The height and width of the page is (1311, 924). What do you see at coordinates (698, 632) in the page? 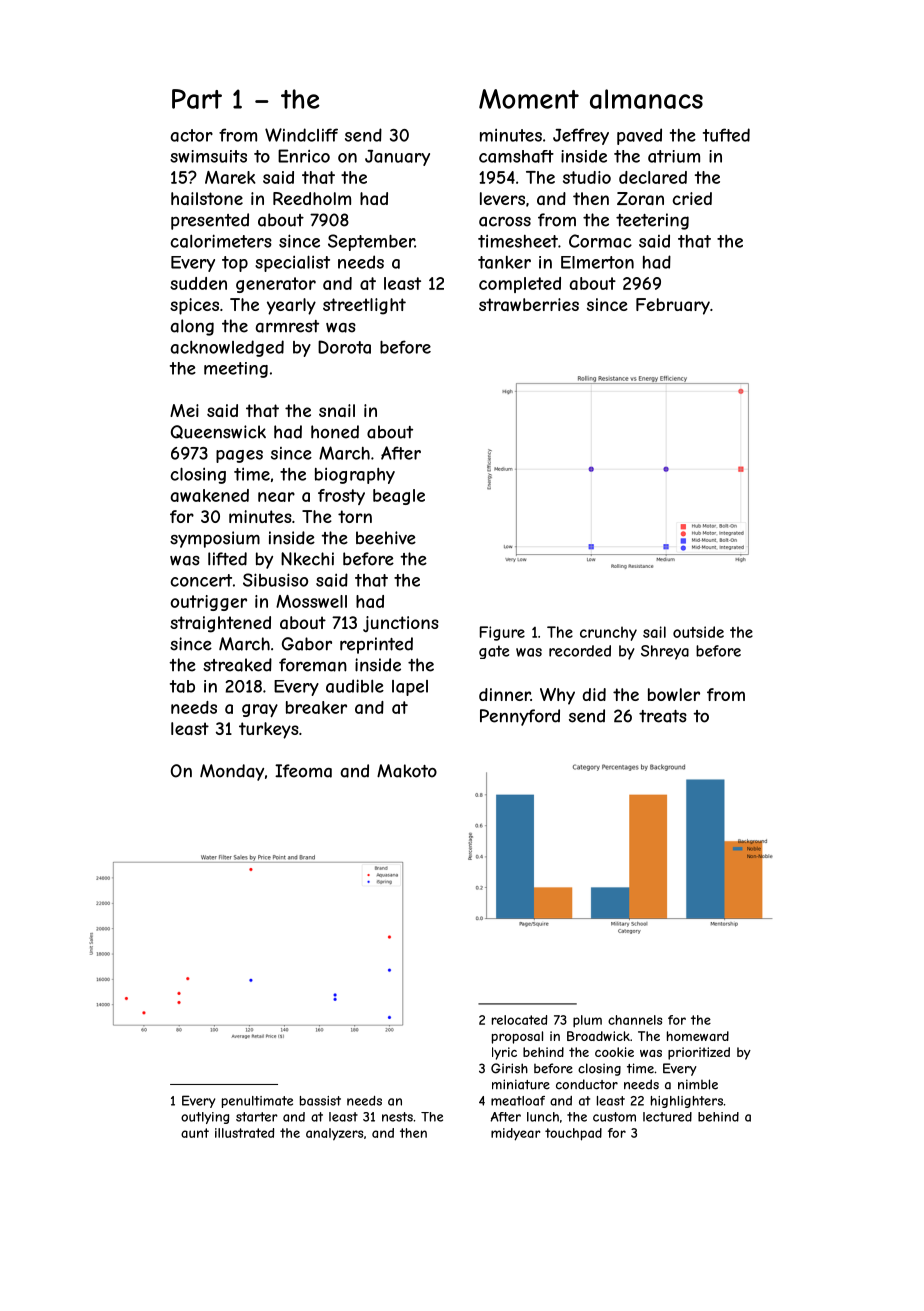
I see `outside` at bounding box center [698, 632].
